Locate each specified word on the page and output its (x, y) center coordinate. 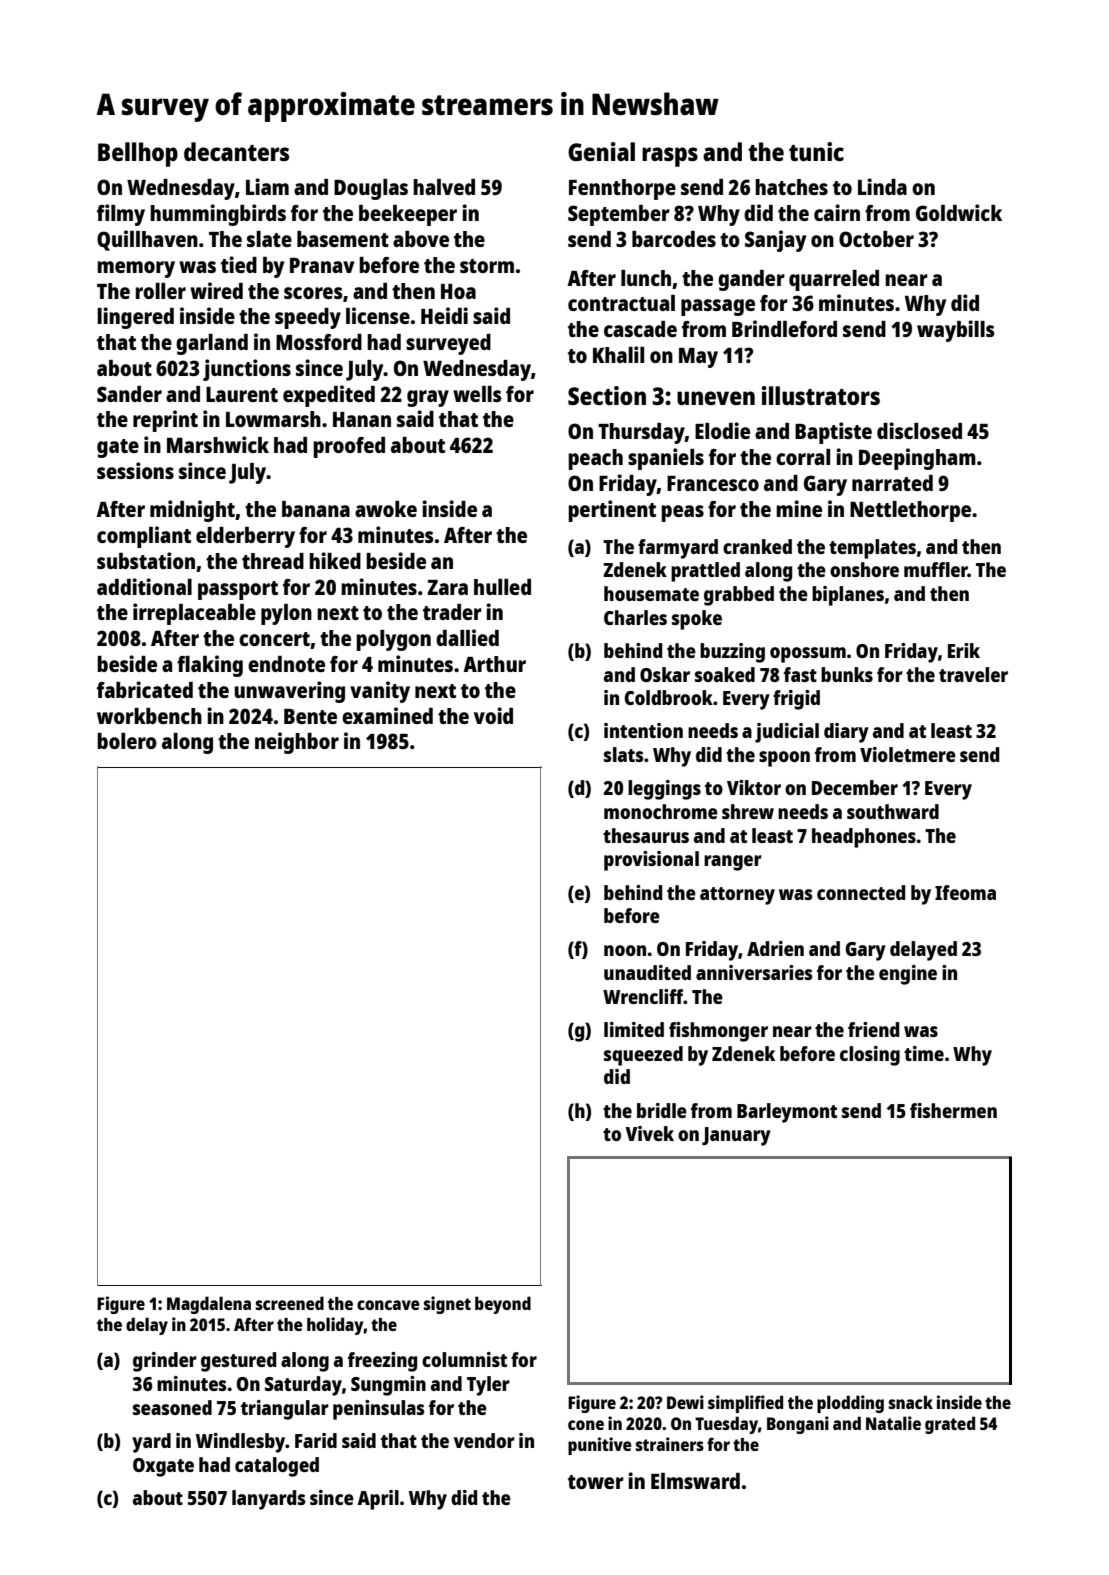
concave (388, 1305)
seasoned (172, 1407)
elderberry (245, 537)
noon (625, 950)
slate (269, 239)
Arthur (494, 664)
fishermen (953, 1110)
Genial (601, 151)
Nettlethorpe (910, 511)
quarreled (834, 280)
